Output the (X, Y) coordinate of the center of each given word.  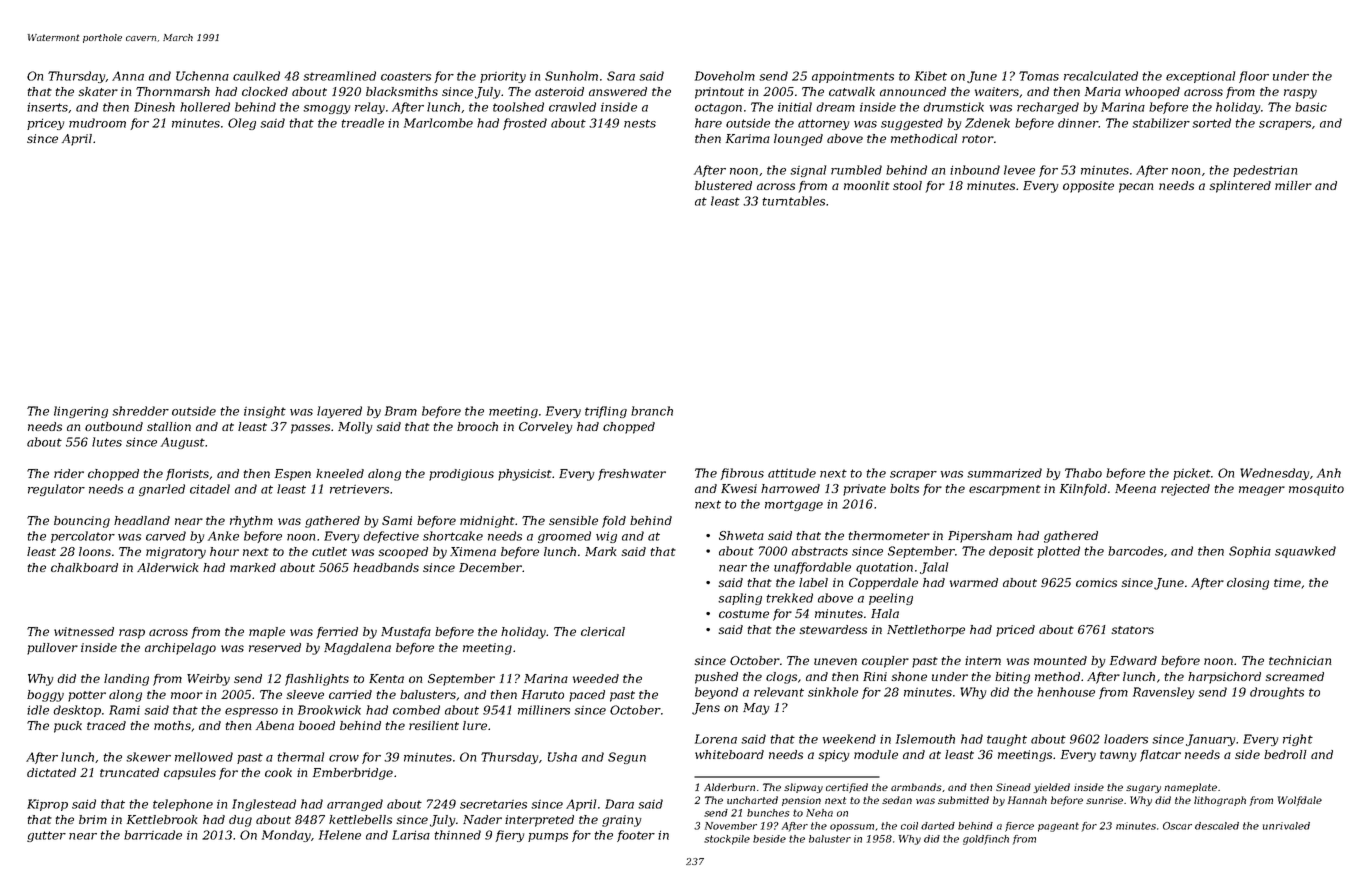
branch (652, 411)
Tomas (1039, 76)
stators (1132, 630)
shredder (140, 411)
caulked (256, 76)
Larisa (411, 835)
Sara (621, 76)
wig (606, 537)
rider (69, 473)
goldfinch (986, 840)
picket (1192, 474)
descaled (1217, 826)
